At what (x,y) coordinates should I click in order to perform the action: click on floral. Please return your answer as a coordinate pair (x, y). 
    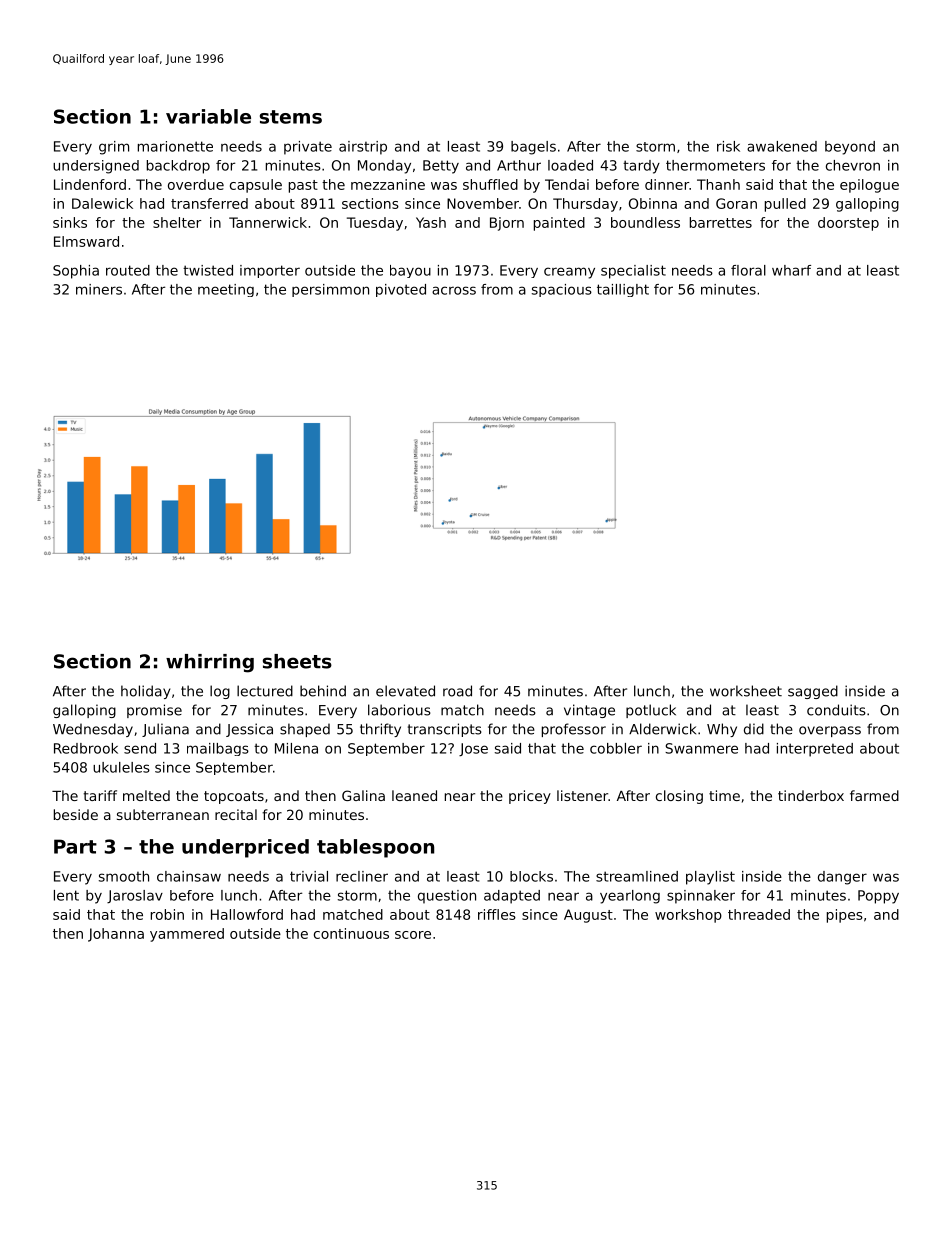
    Looking at the image, I should click on (748, 270).
